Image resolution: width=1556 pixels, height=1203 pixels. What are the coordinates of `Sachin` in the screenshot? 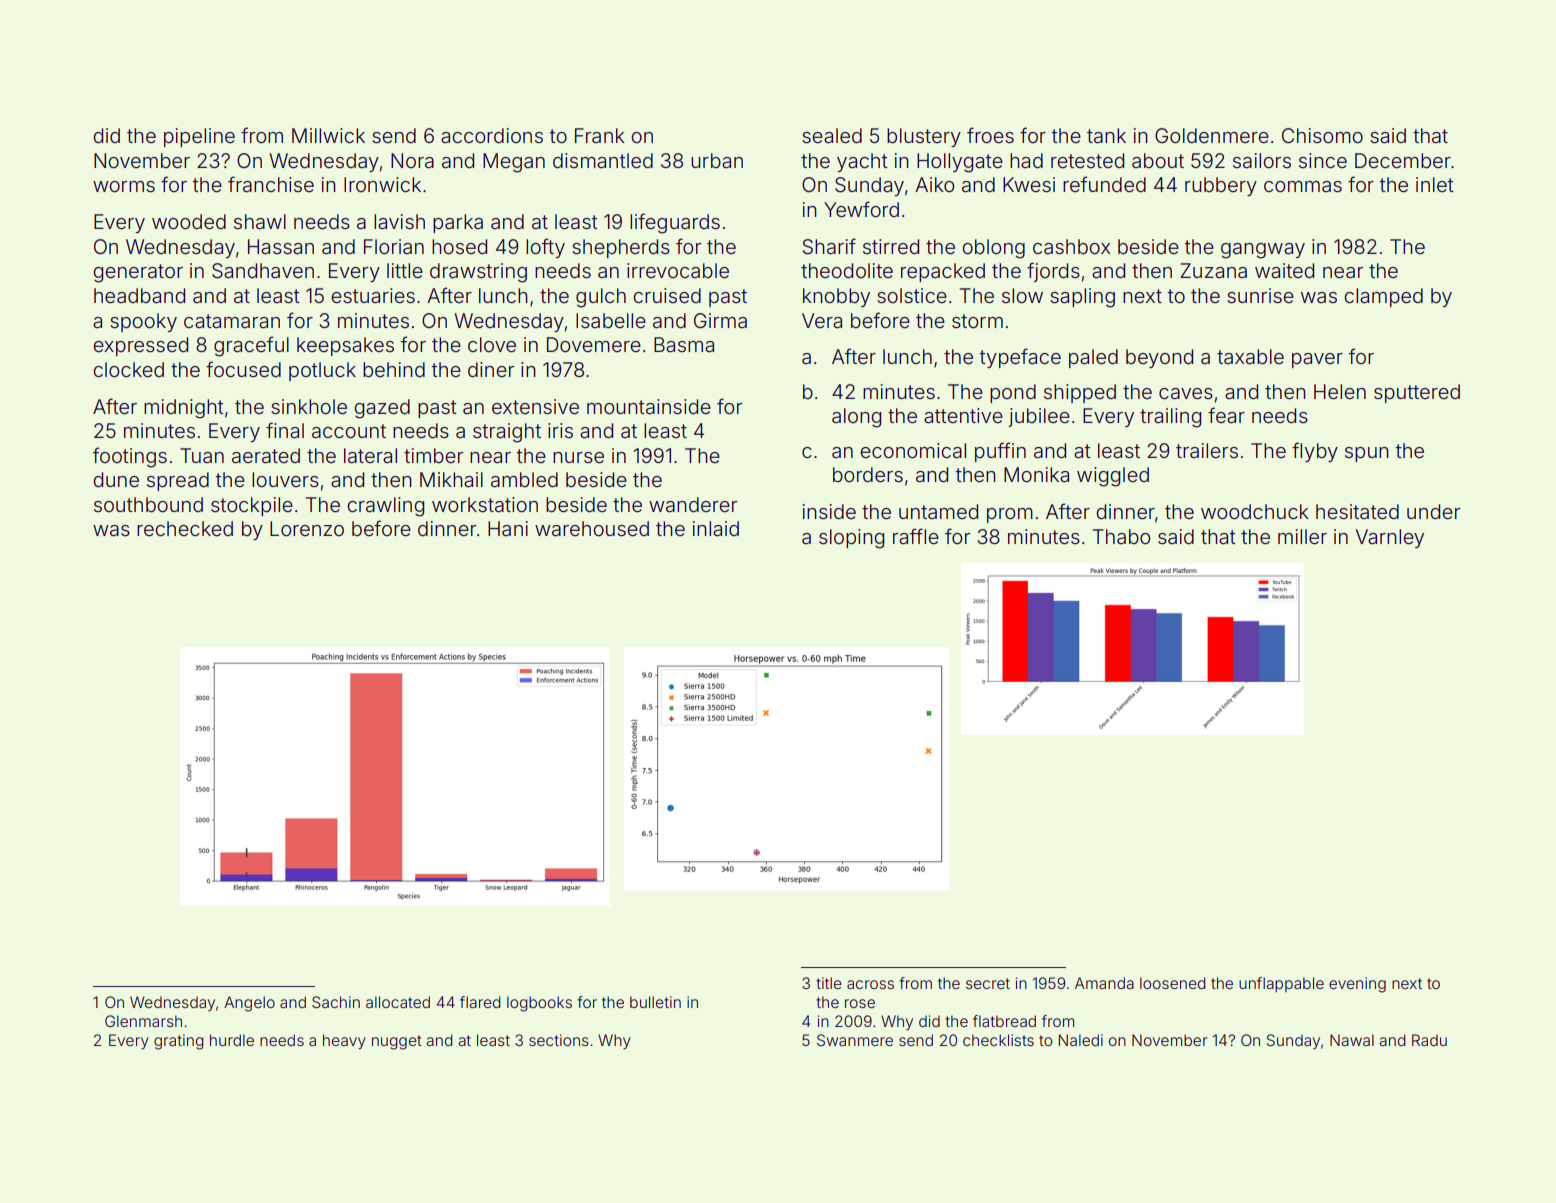 It's located at (336, 1002).
